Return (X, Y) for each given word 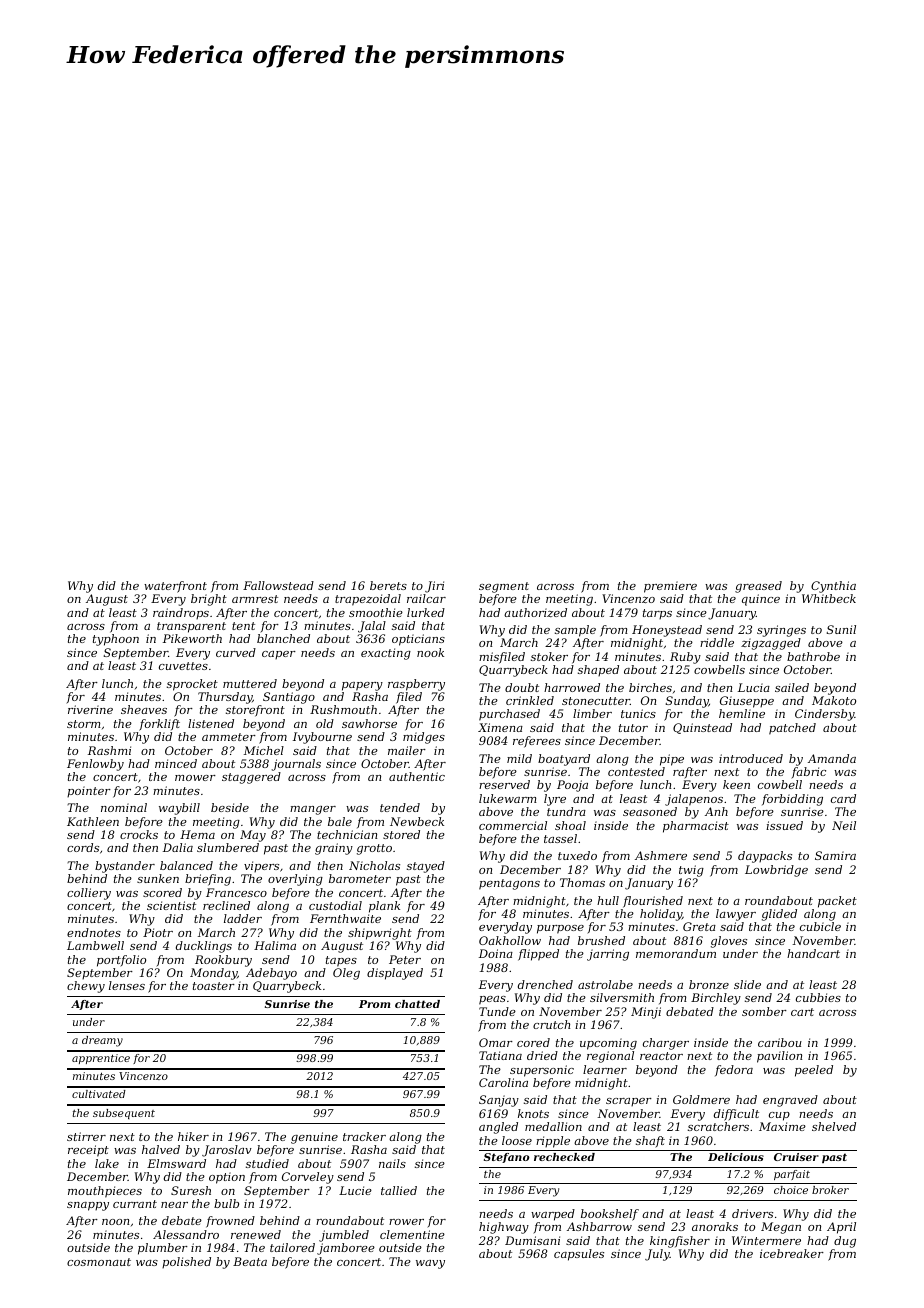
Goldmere (701, 1099)
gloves (729, 942)
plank (384, 907)
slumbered (228, 847)
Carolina (503, 1082)
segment (504, 587)
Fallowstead (278, 585)
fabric (808, 773)
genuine (314, 1138)
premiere (670, 587)
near (174, 1205)
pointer (89, 791)
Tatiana (500, 1055)
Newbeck (417, 821)
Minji (646, 1013)
